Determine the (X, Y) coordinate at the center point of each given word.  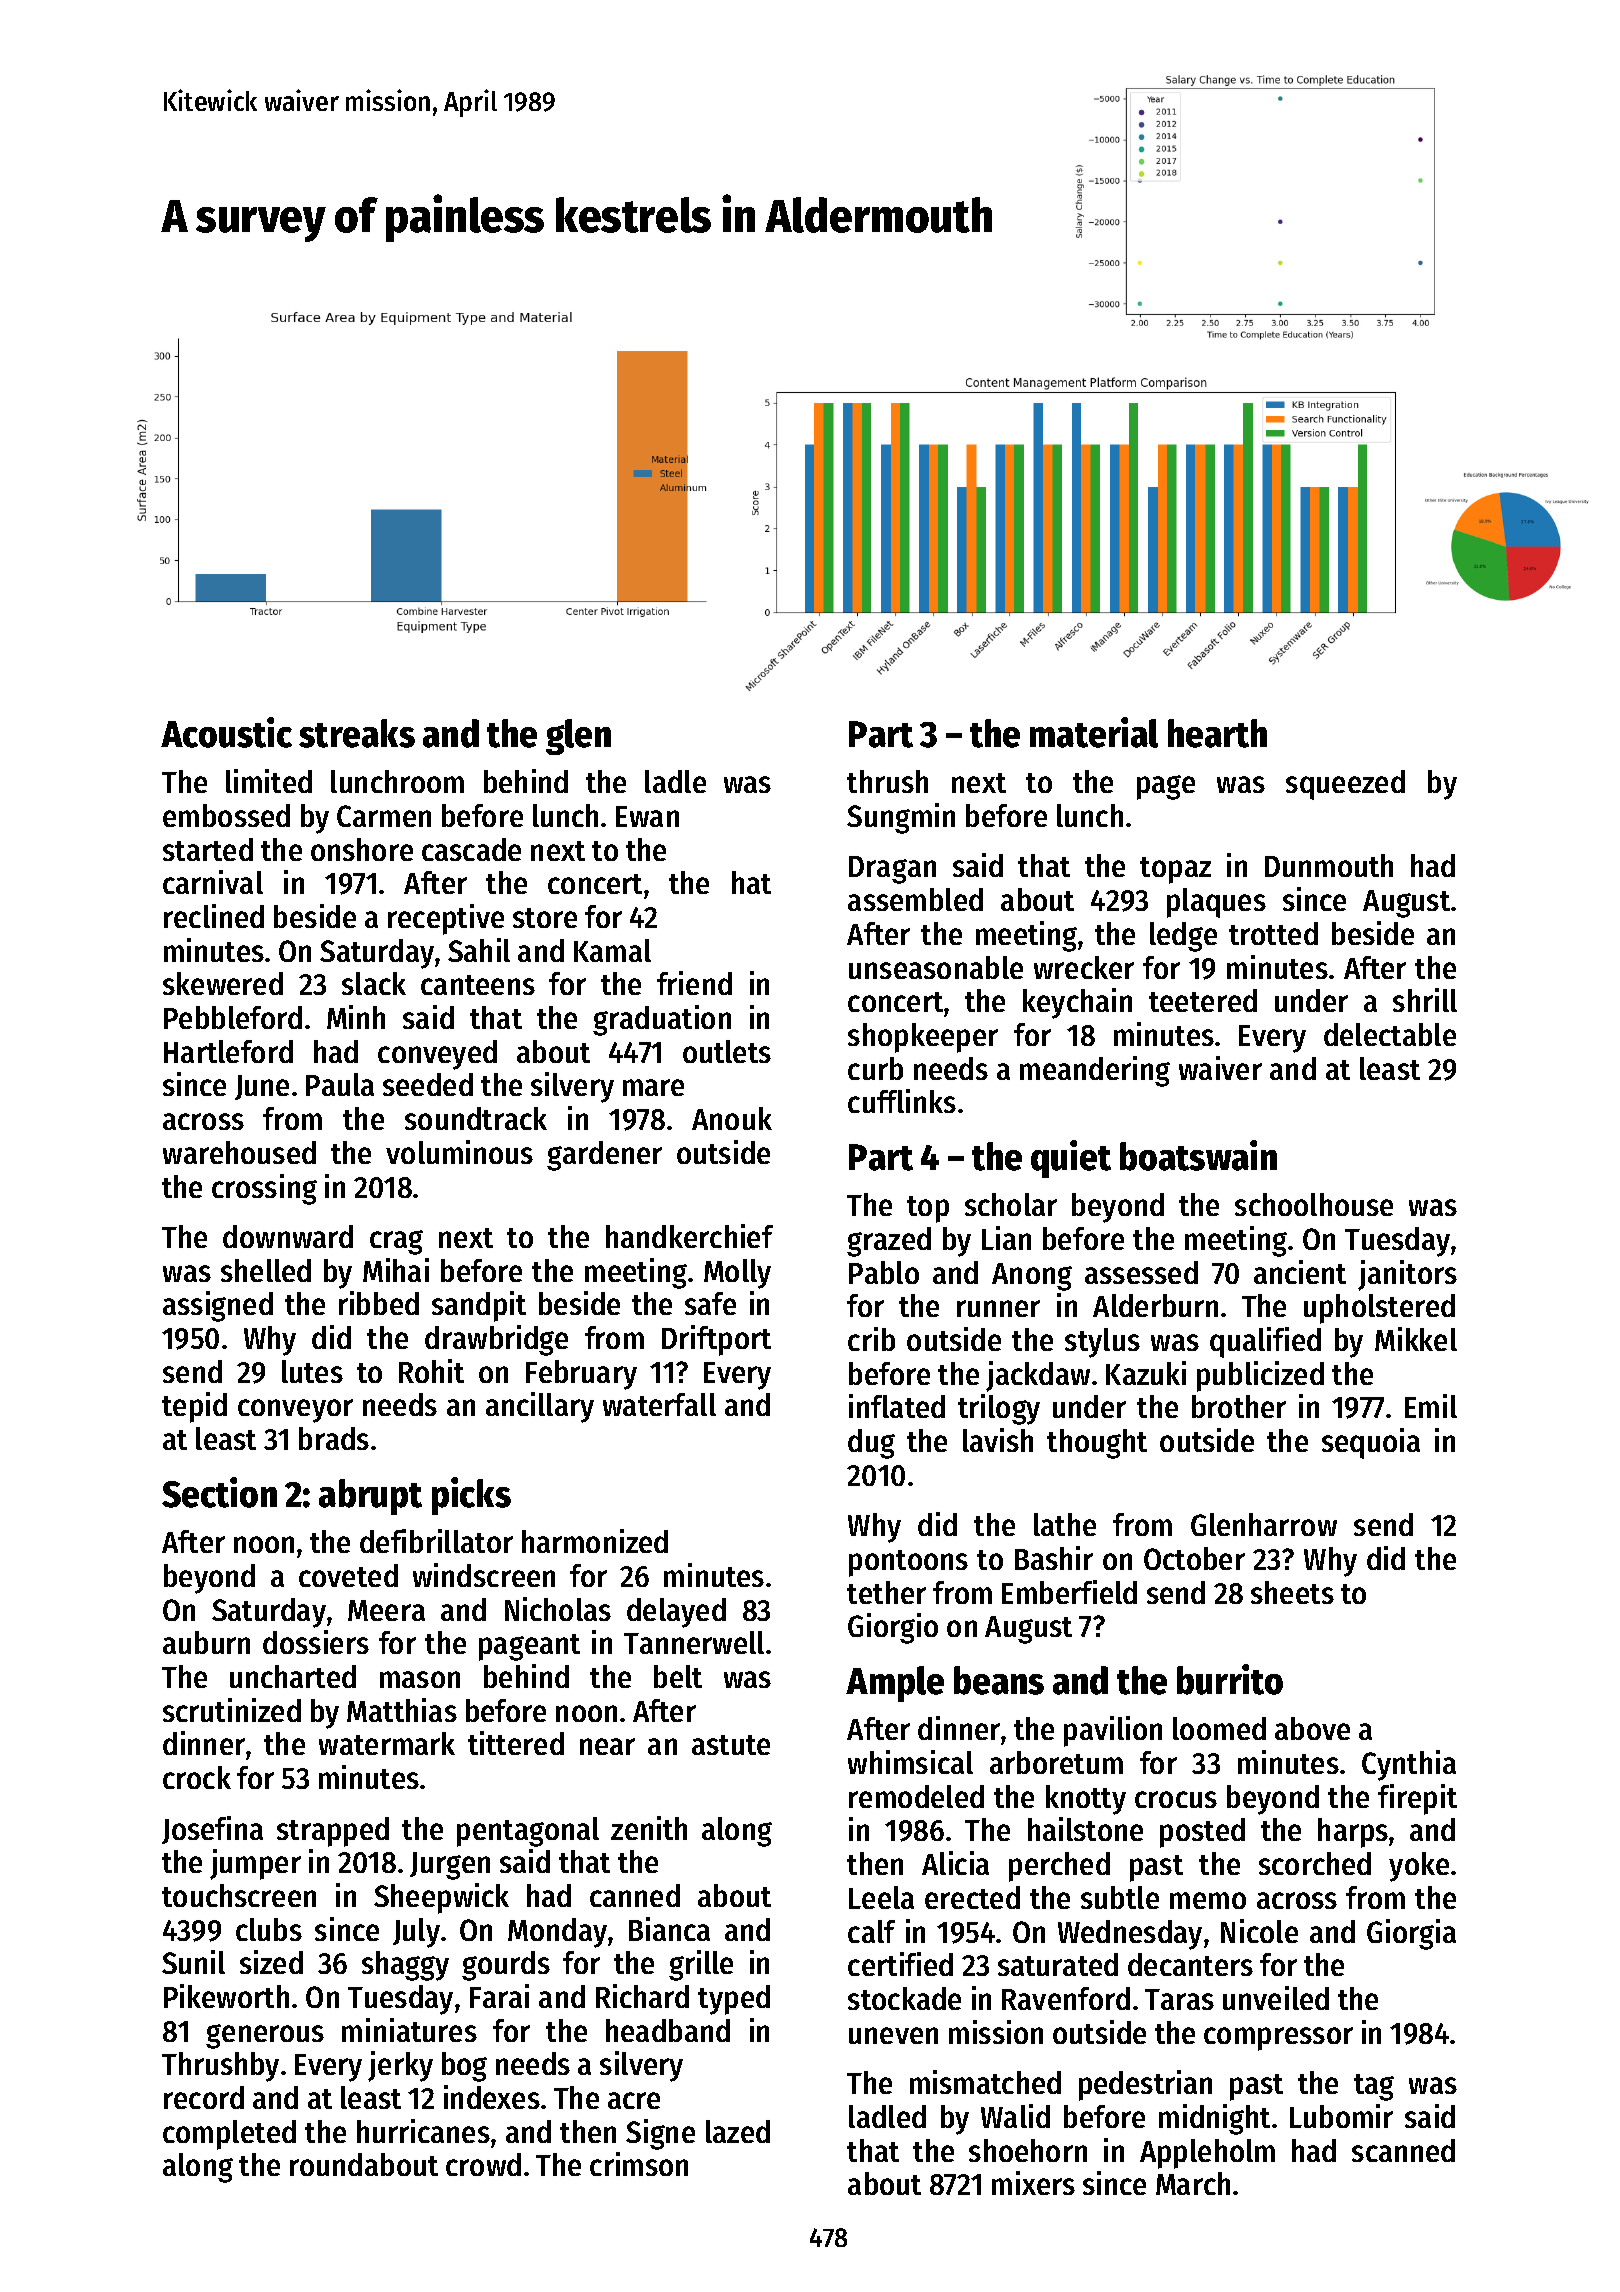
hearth (1217, 733)
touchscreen (239, 1895)
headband (668, 2030)
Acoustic (226, 732)
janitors (1407, 1275)
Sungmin (901, 818)
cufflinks (902, 1101)
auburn (206, 1642)
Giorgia (1411, 1934)
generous (265, 2036)
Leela (881, 1897)
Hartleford (228, 1051)
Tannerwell (694, 1642)
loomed (1219, 1728)
